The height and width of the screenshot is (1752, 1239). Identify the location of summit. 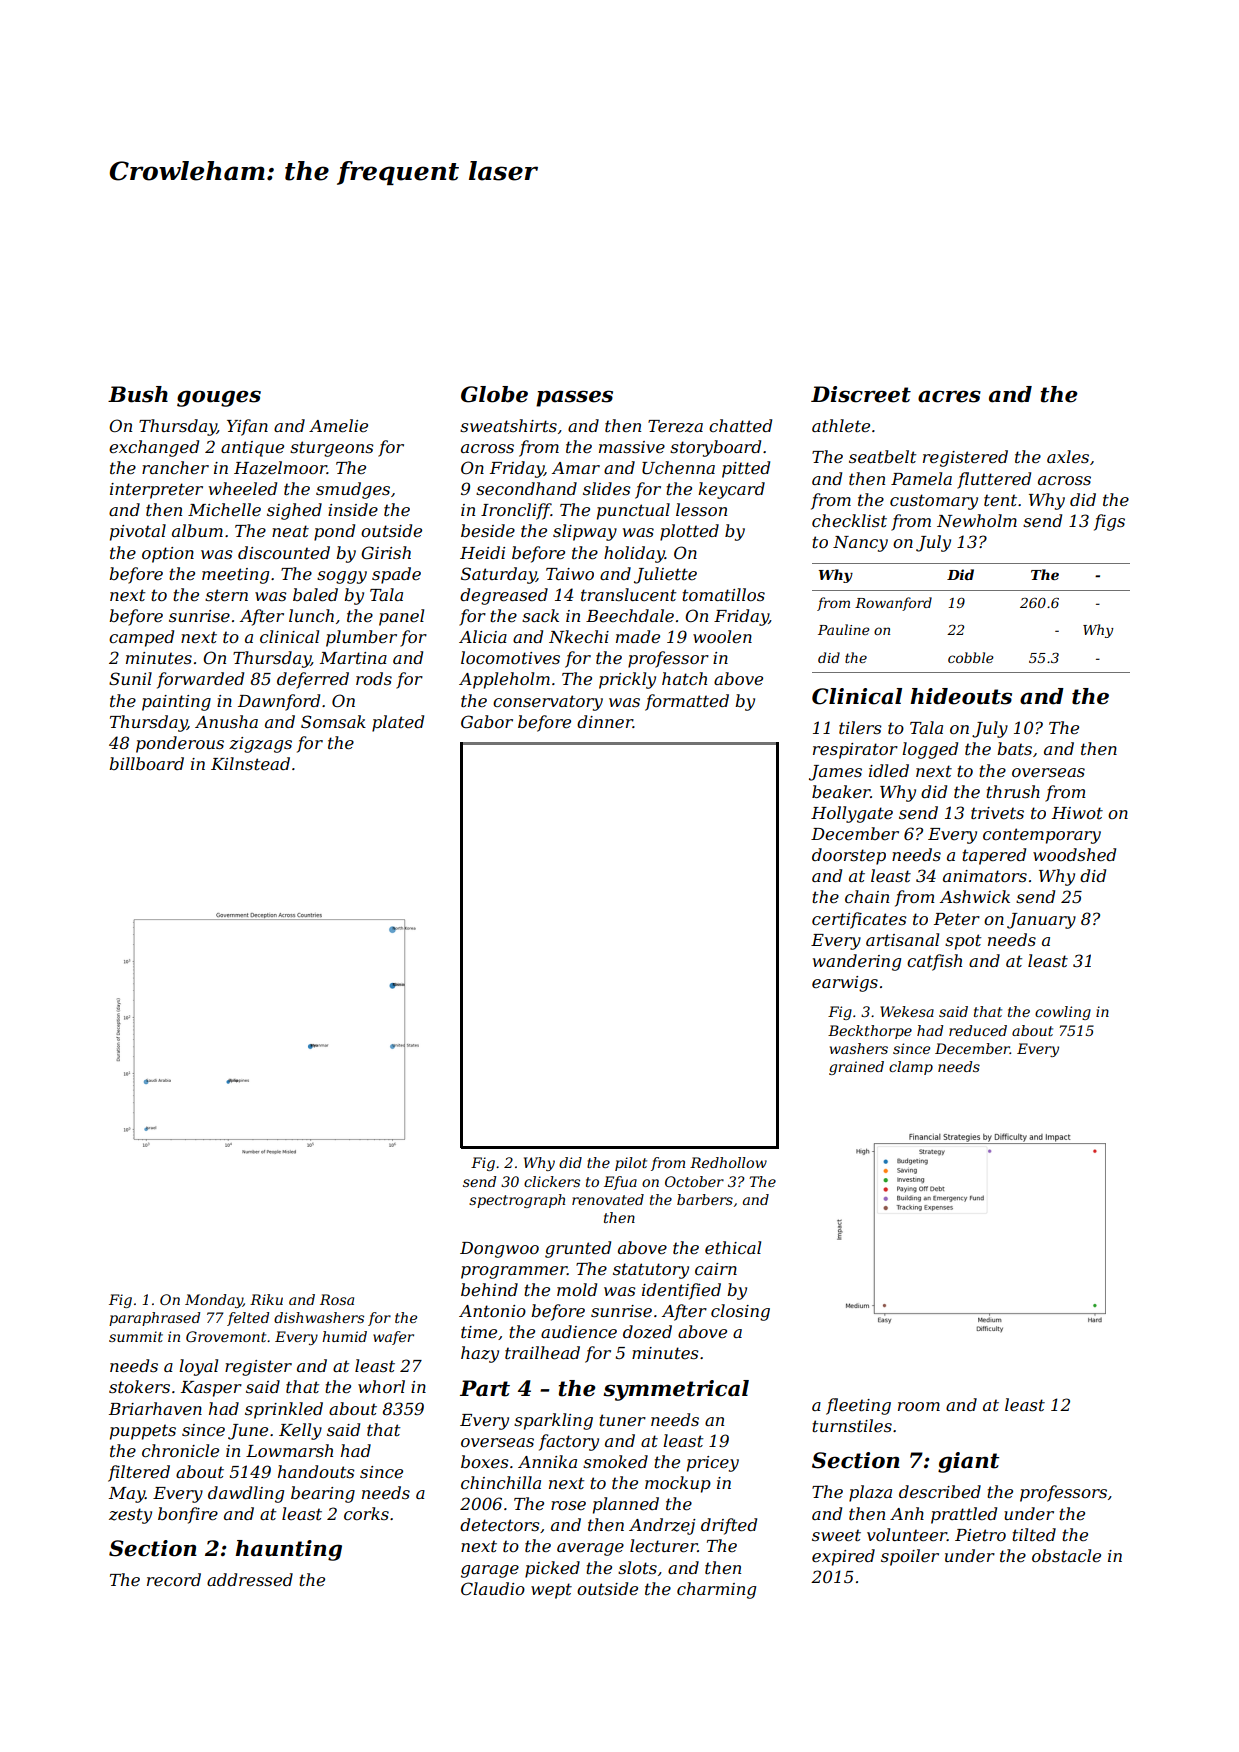
(136, 1336).
